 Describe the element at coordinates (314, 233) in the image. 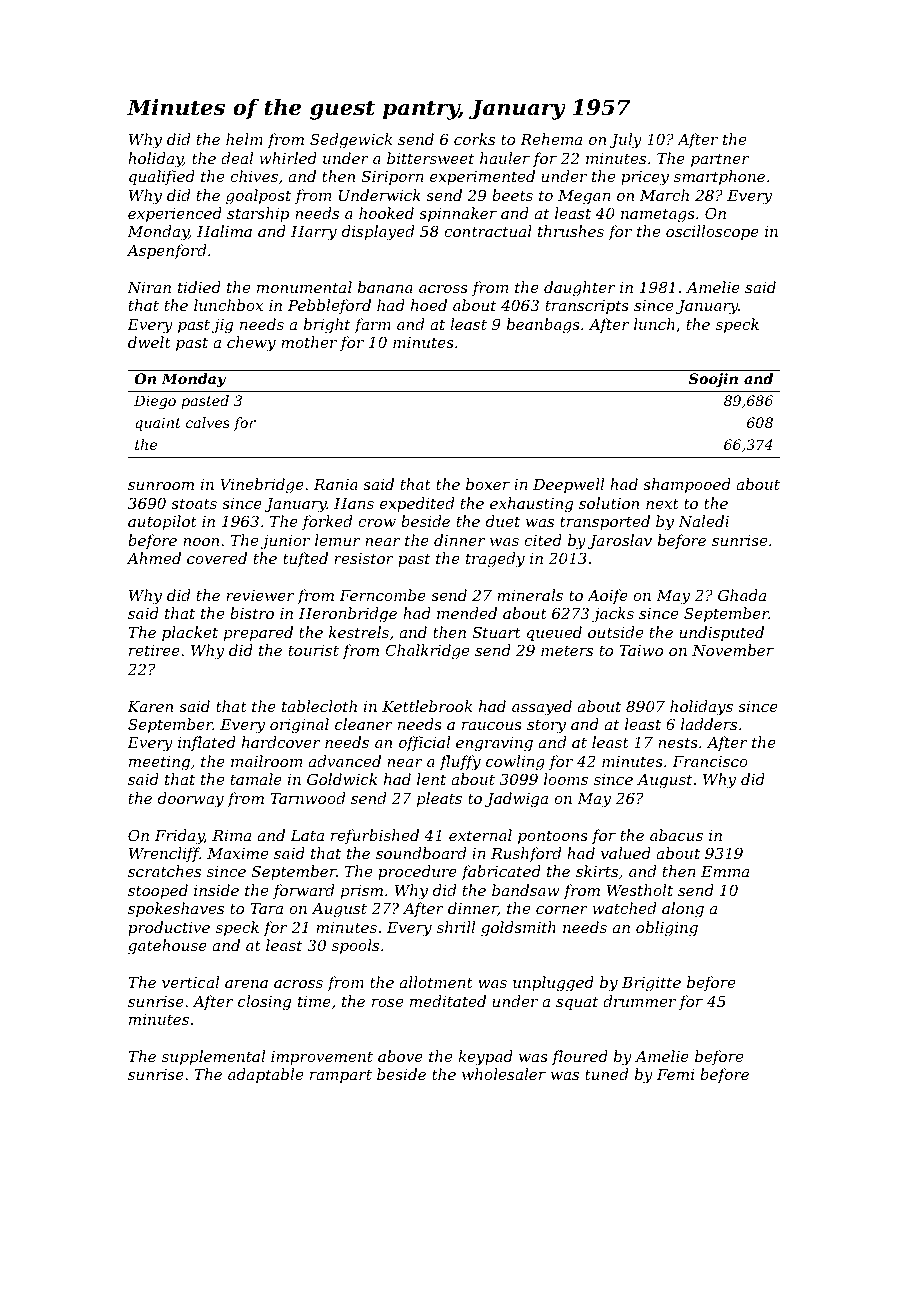

I see `Harry` at that location.
